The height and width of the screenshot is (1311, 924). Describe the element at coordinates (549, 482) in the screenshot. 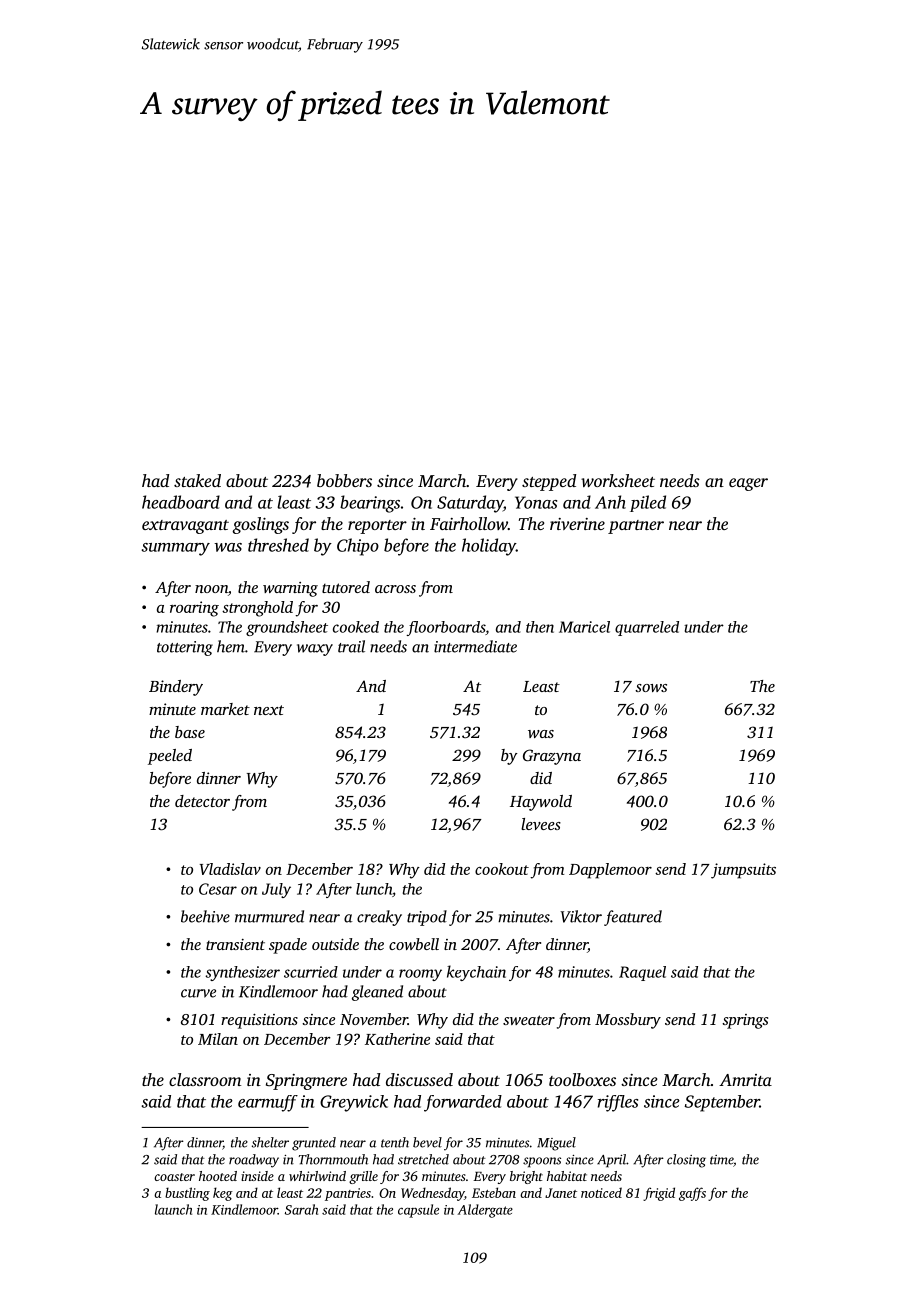

I see `stepped` at that location.
